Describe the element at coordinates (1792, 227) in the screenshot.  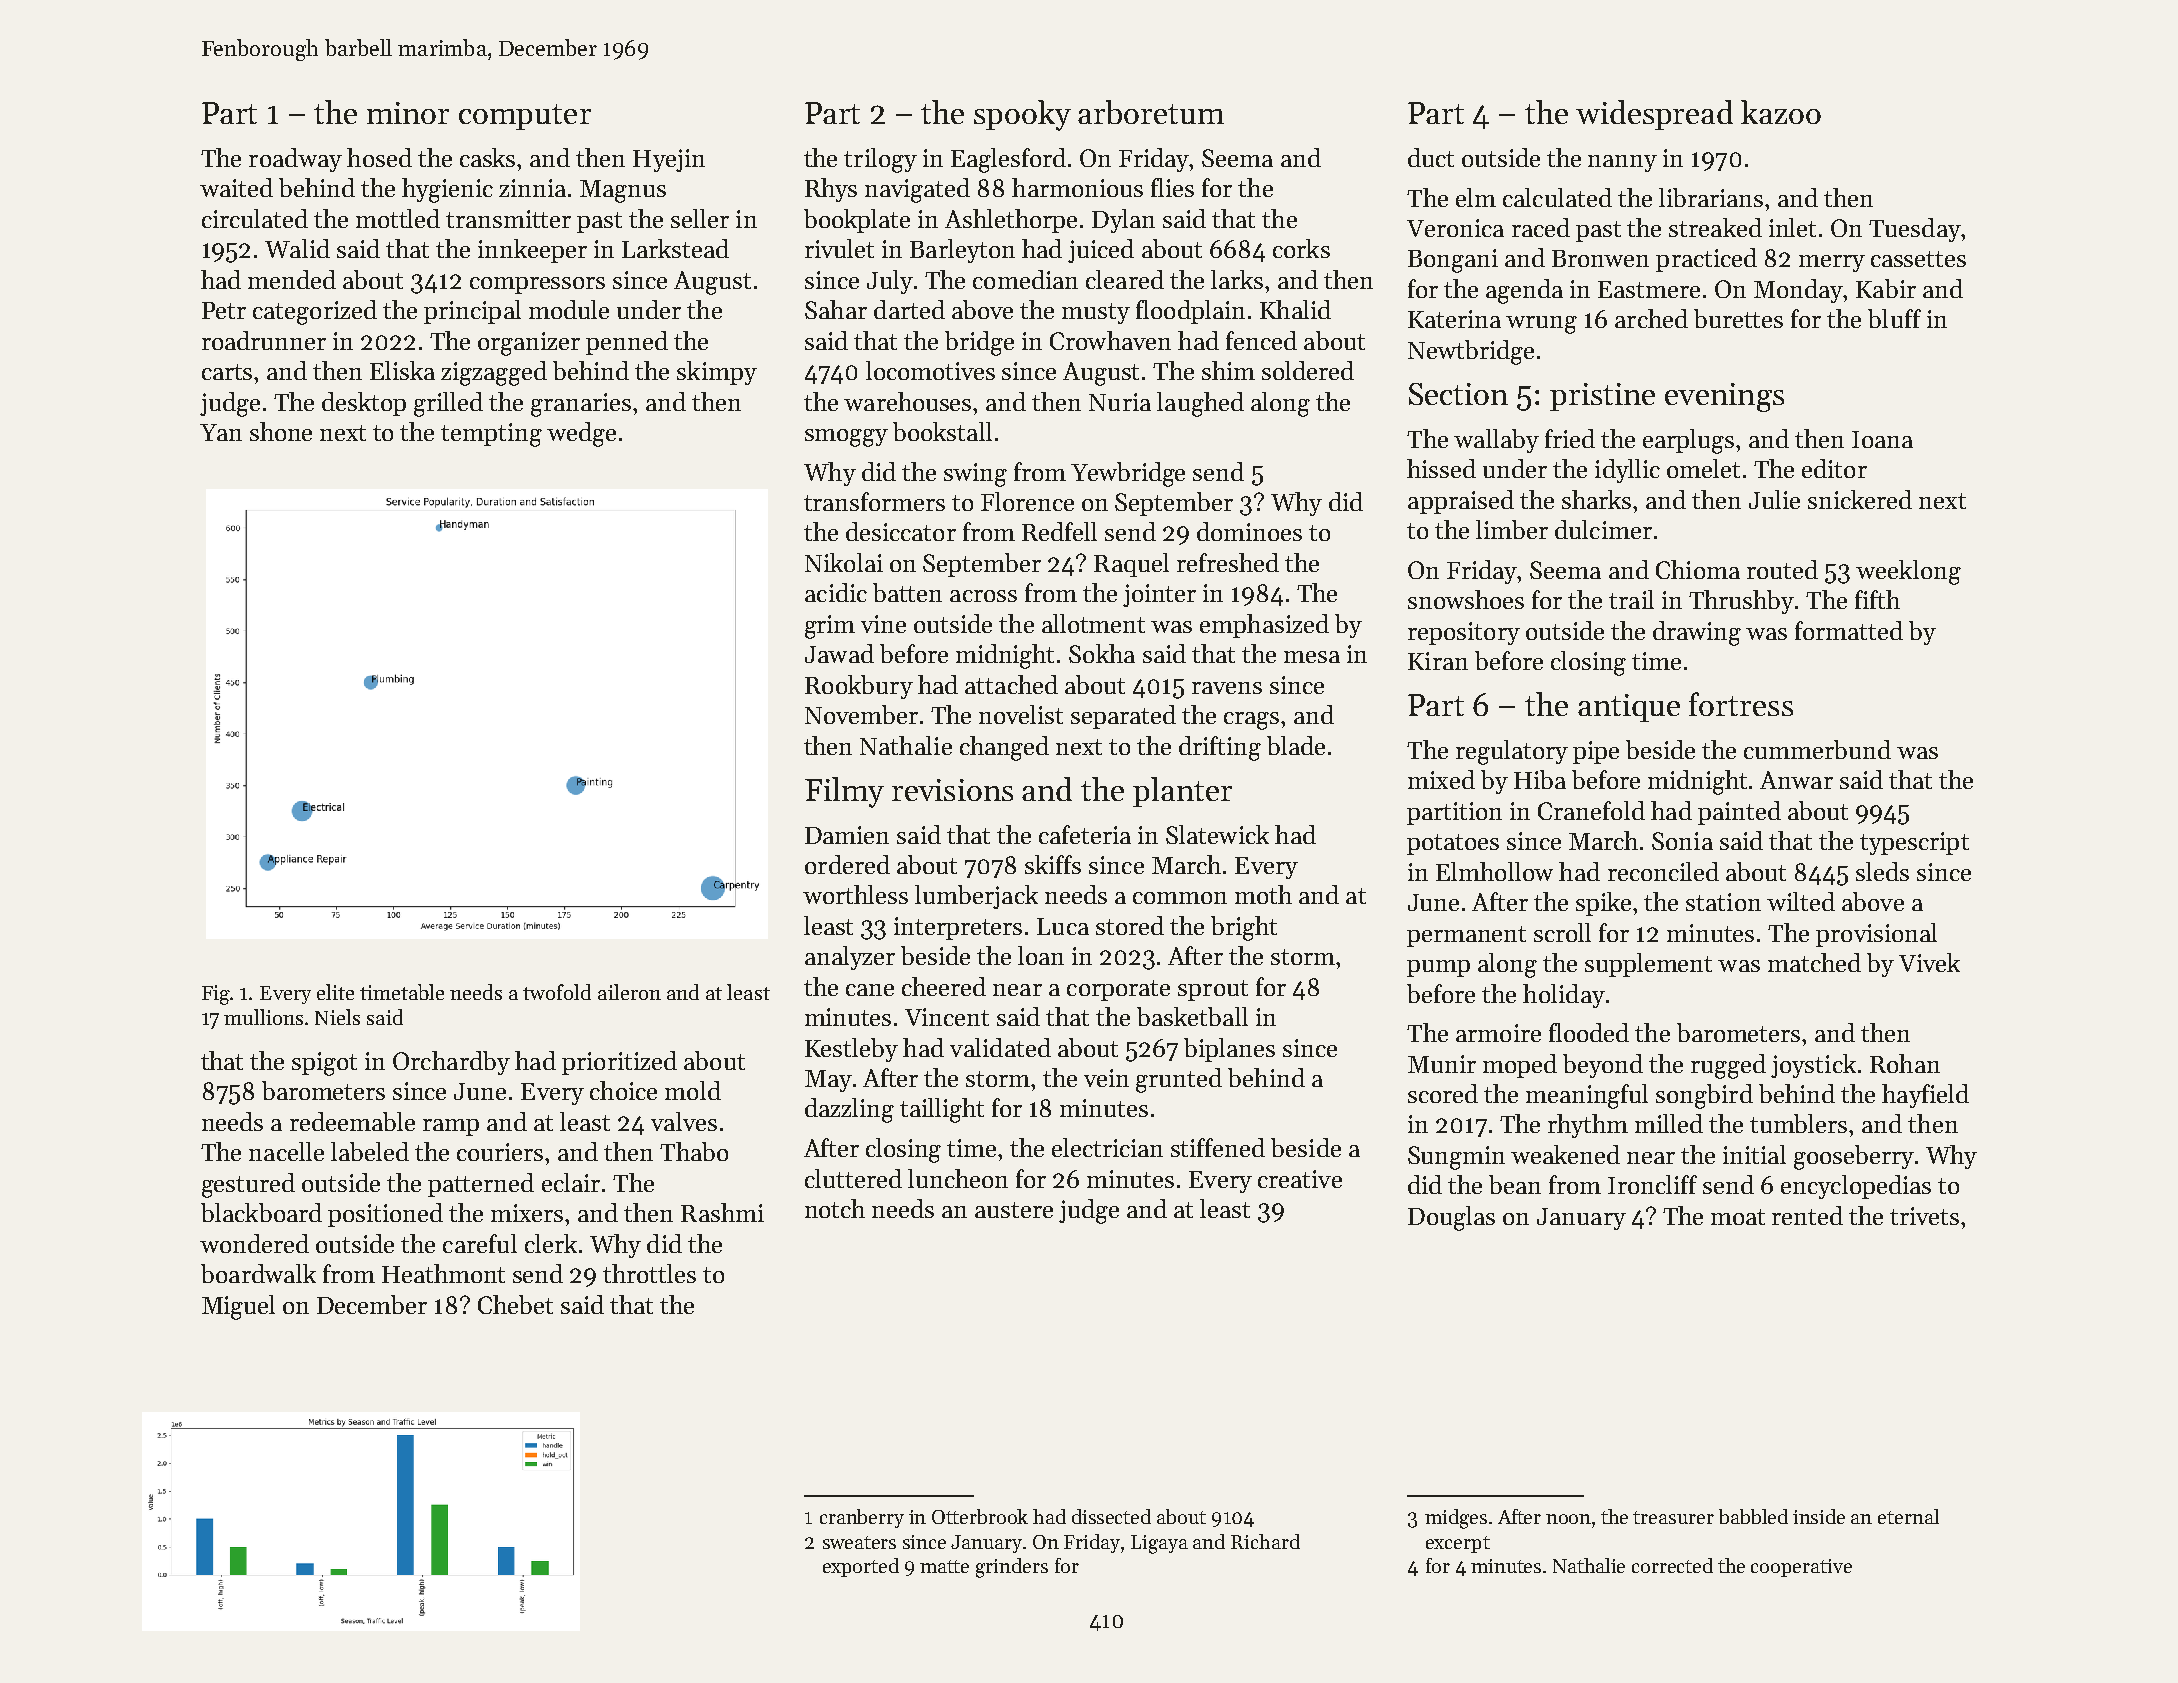
I see `inlet` at that location.
